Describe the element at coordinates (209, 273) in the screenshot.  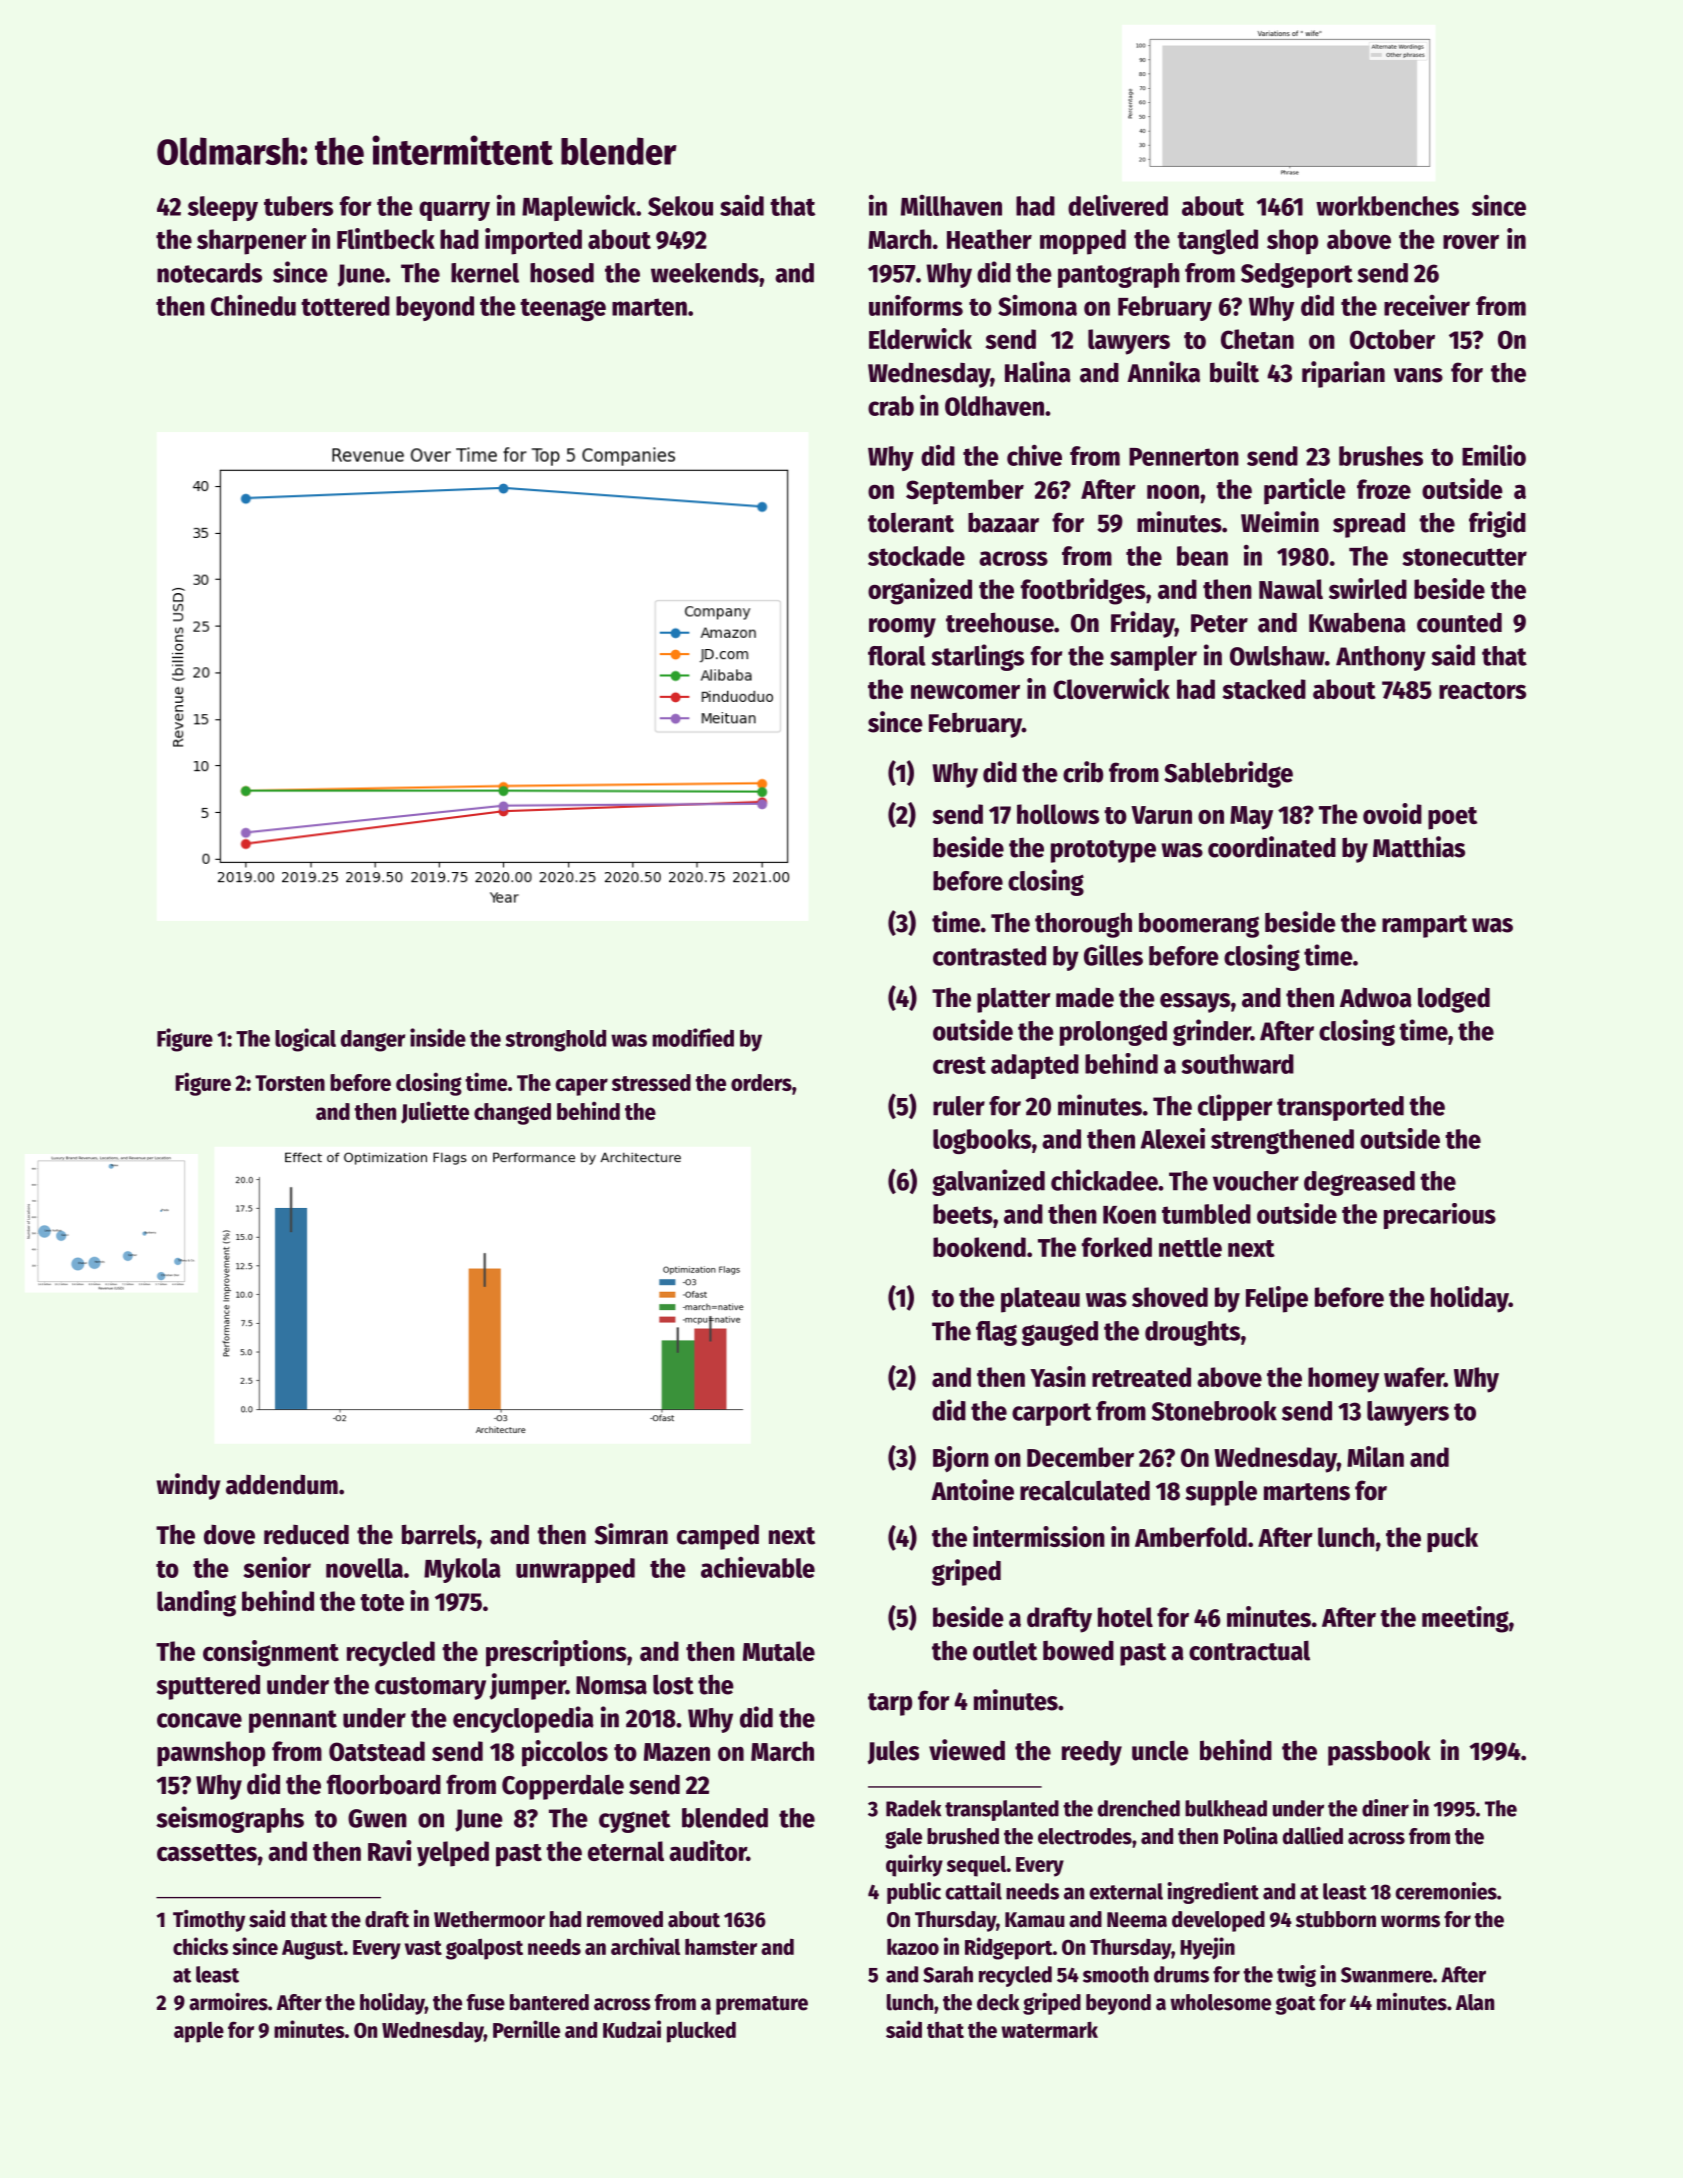
I see `notecards` at that location.
